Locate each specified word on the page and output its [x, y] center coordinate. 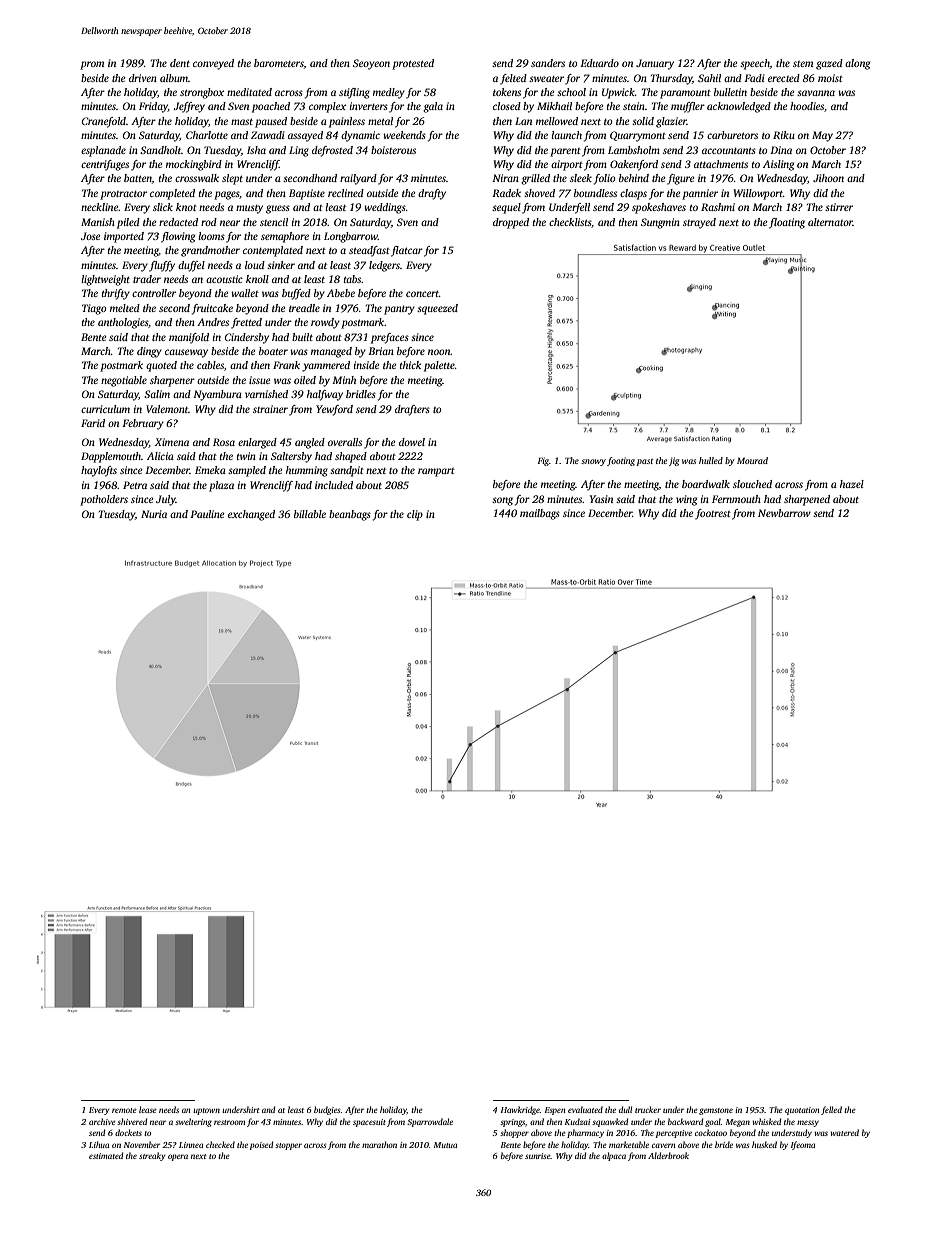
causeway [186, 353]
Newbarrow [784, 513]
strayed [699, 223]
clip [415, 515]
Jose [90, 236]
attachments [721, 164]
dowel [412, 442]
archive [102, 1121]
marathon [379, 1144]
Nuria [154, 514]
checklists [570, 222]
